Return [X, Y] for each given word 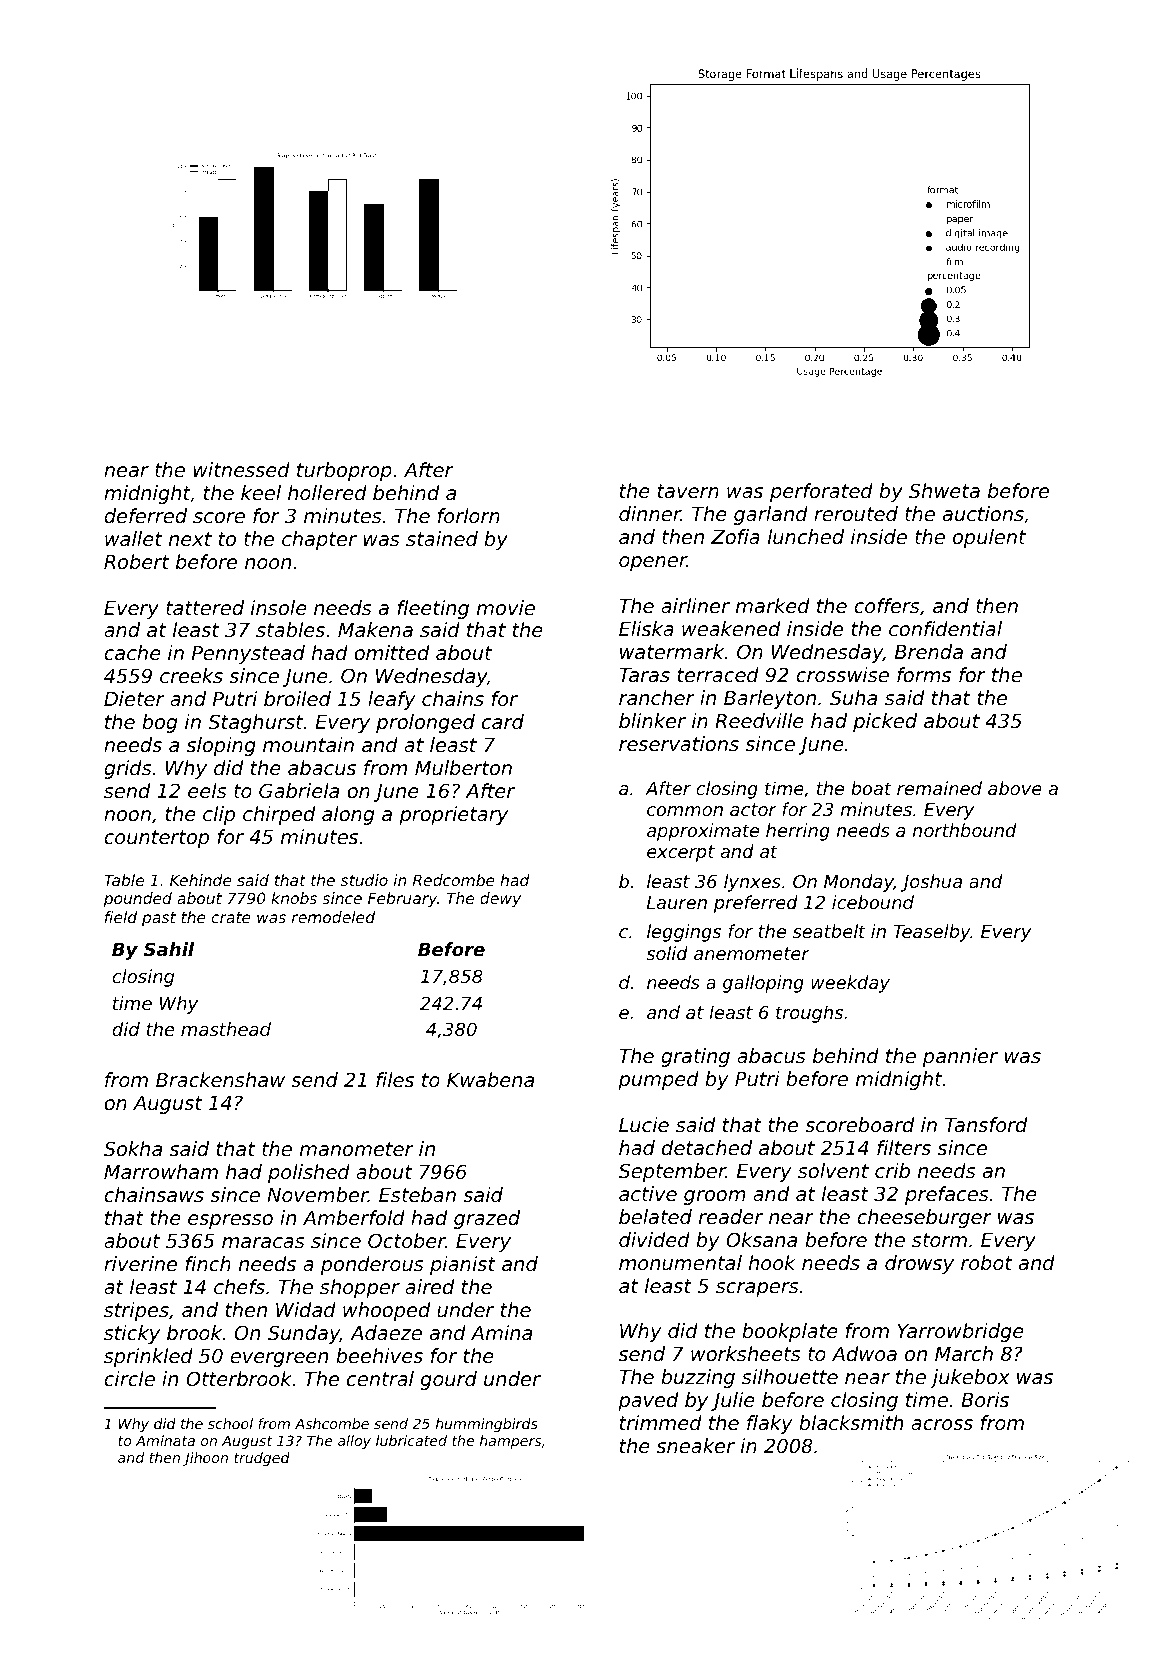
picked [885, 722]
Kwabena [490, 1079]
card [503, 721]
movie [506, 607]
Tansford [986, 1124]
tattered [205, 607]
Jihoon [205, 1459]
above [1015, 788]
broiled [297, 698]
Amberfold [354, 1217]
